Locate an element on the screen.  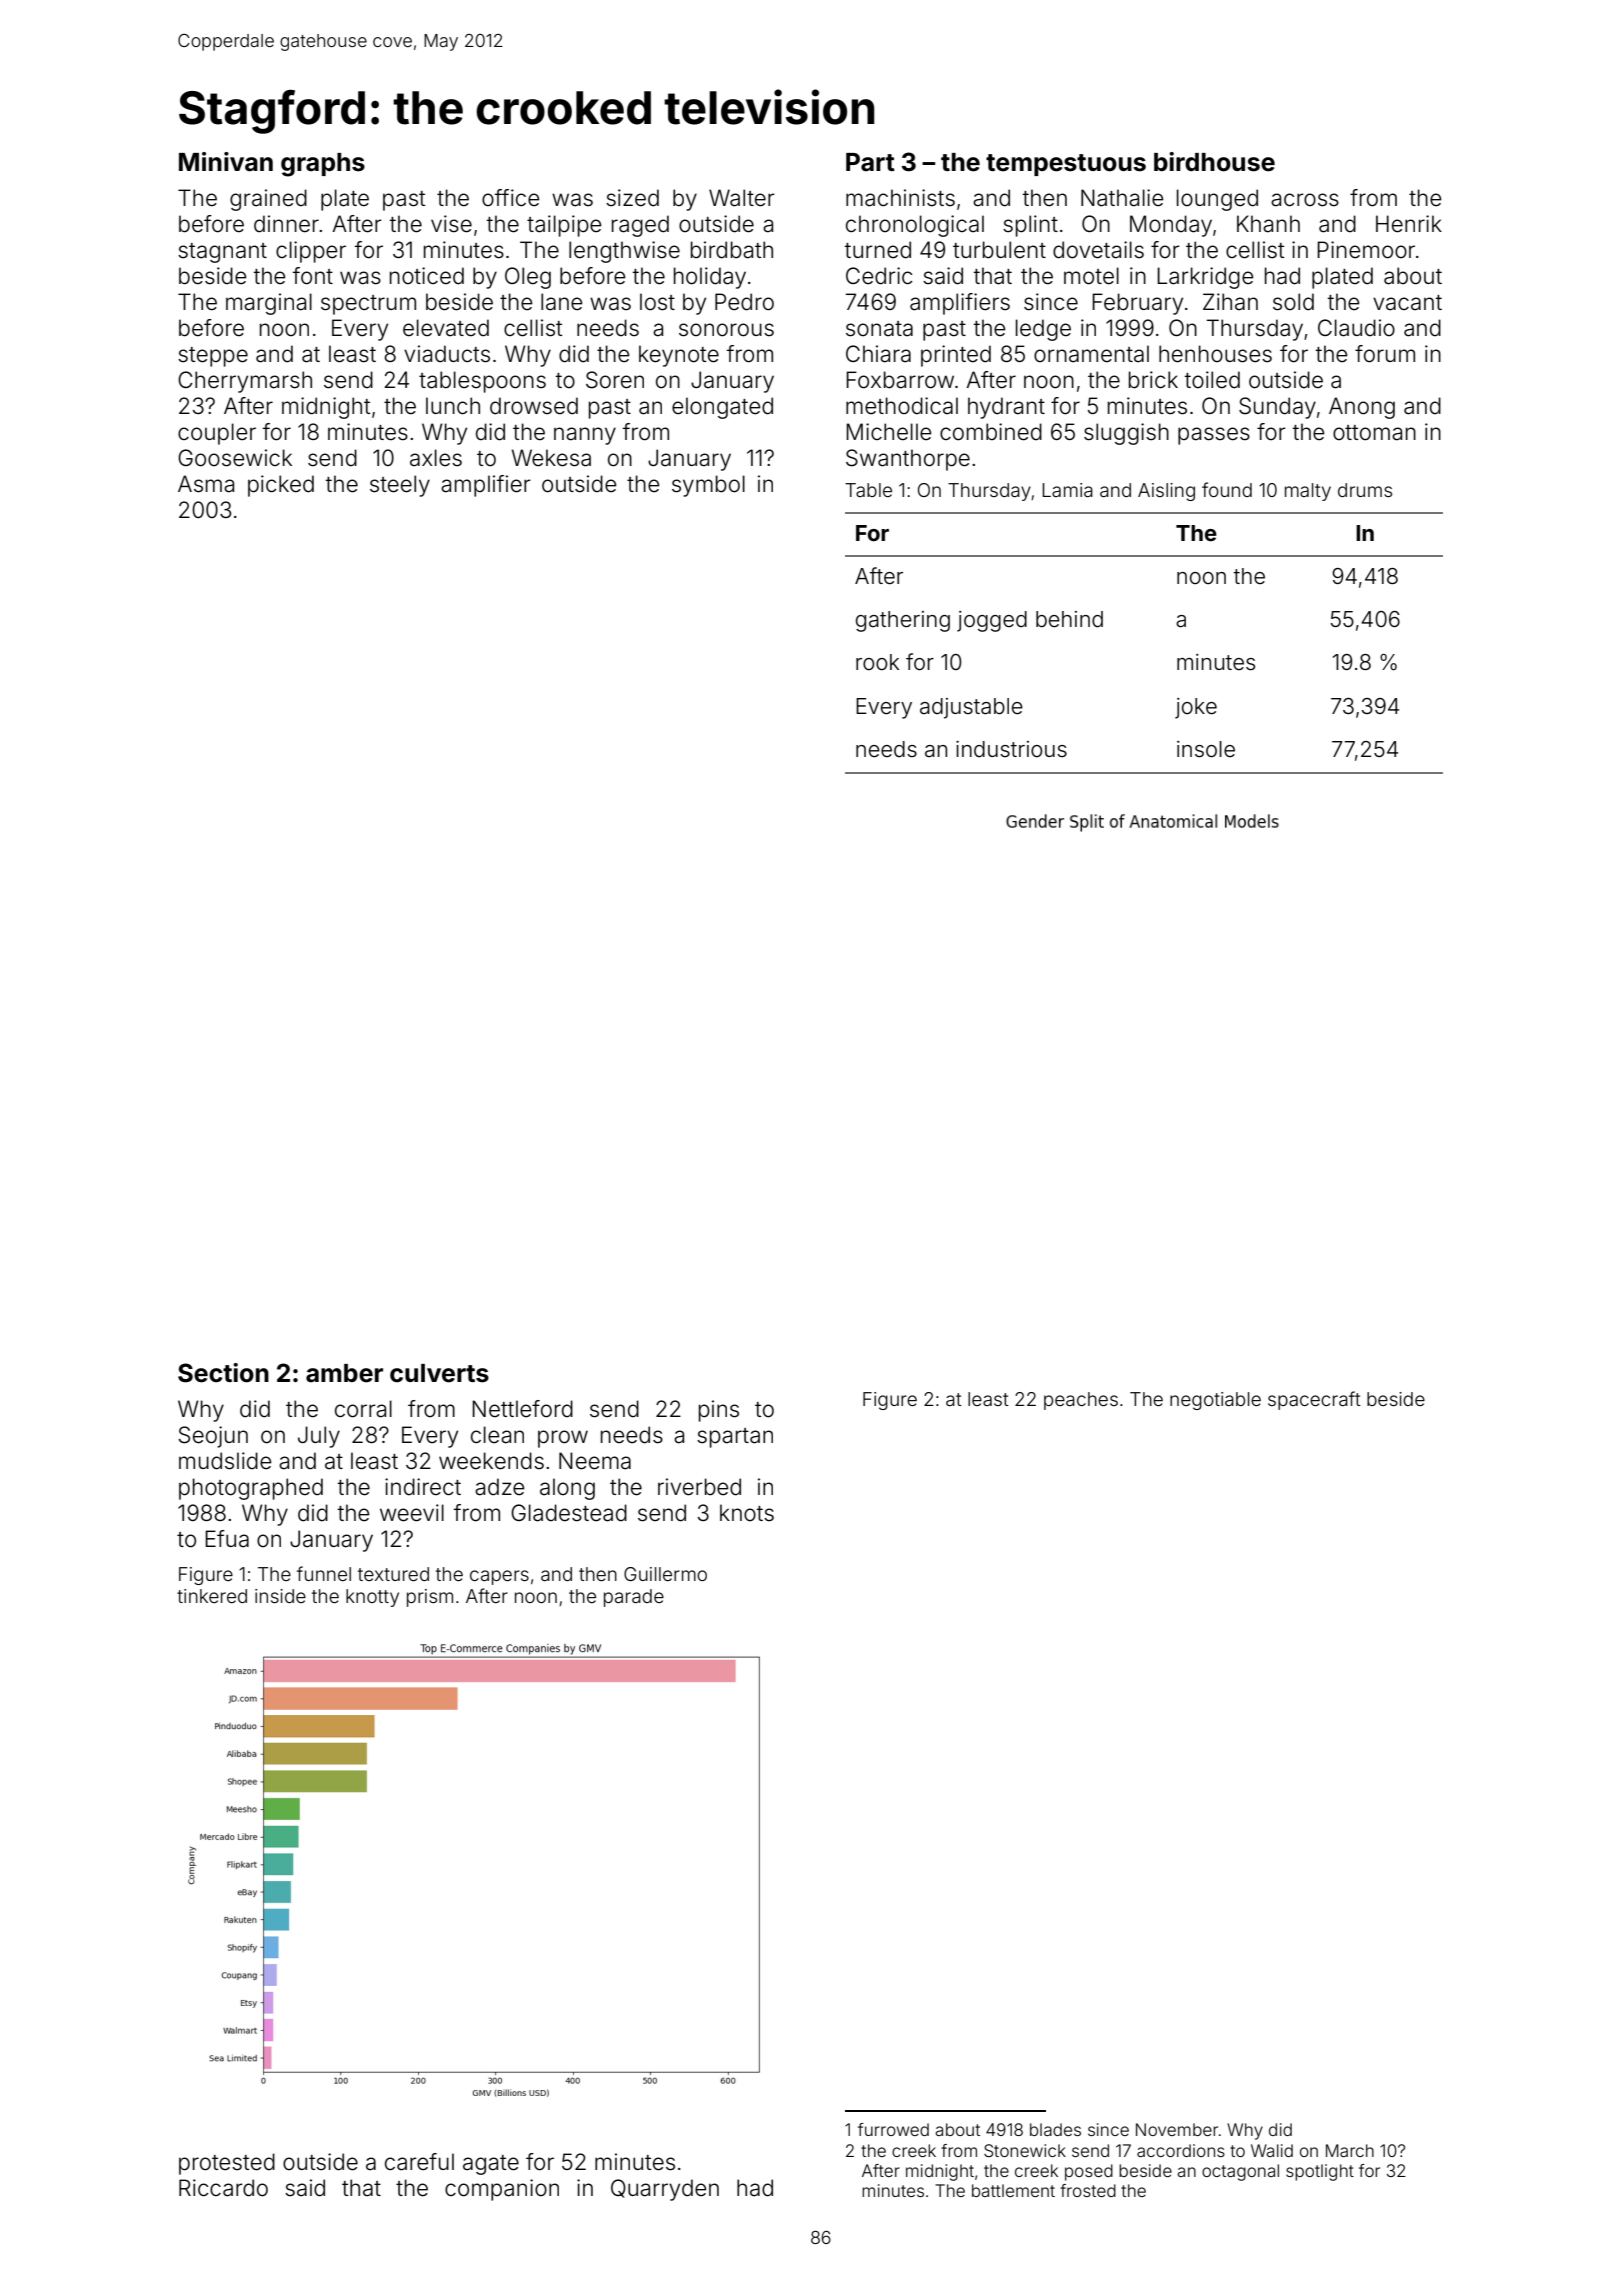
indirect is located at coordinates (423, 1487).
